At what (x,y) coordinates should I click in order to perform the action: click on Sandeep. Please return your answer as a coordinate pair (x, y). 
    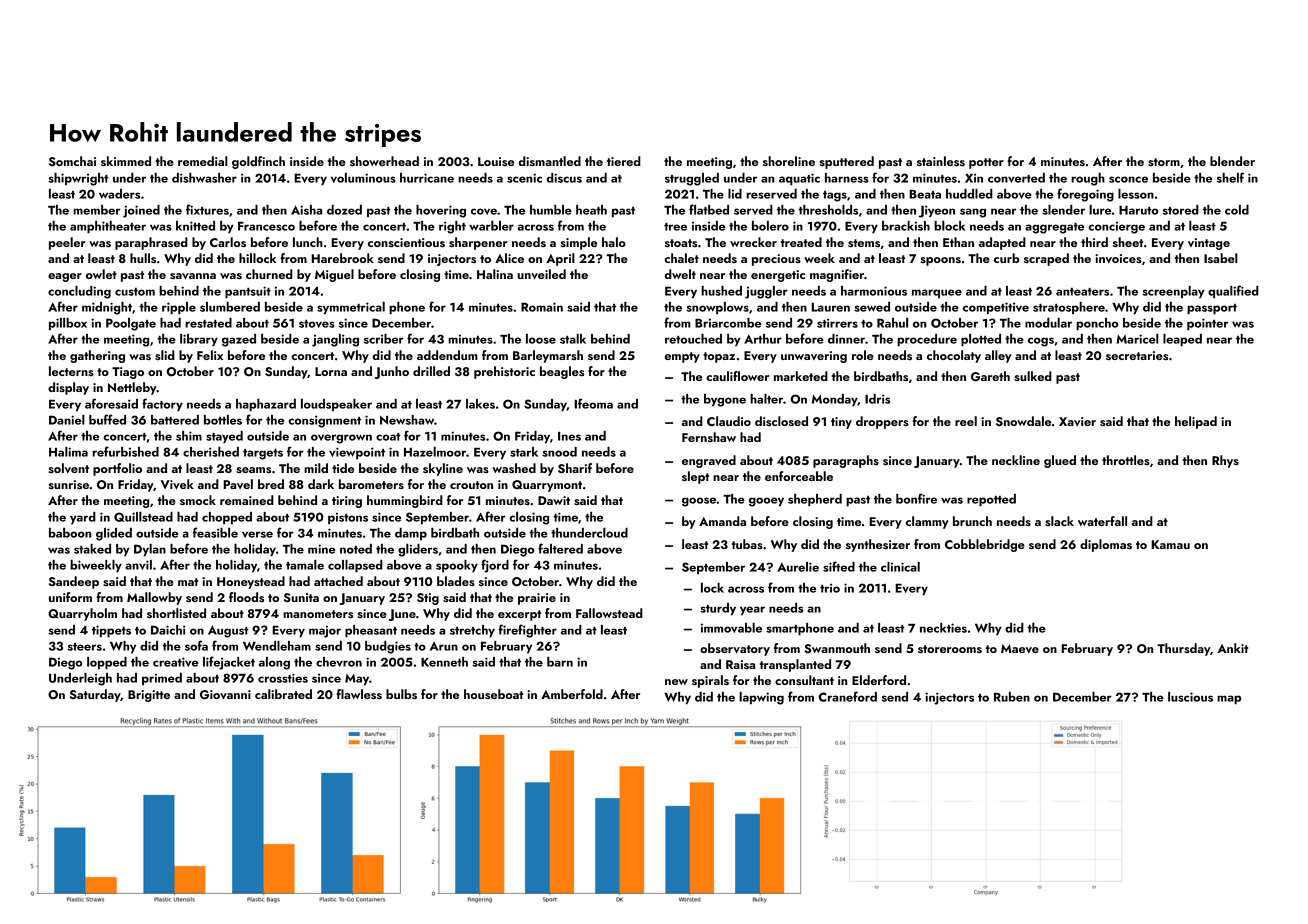
    Looking at the image, I should click on (74, 582).
